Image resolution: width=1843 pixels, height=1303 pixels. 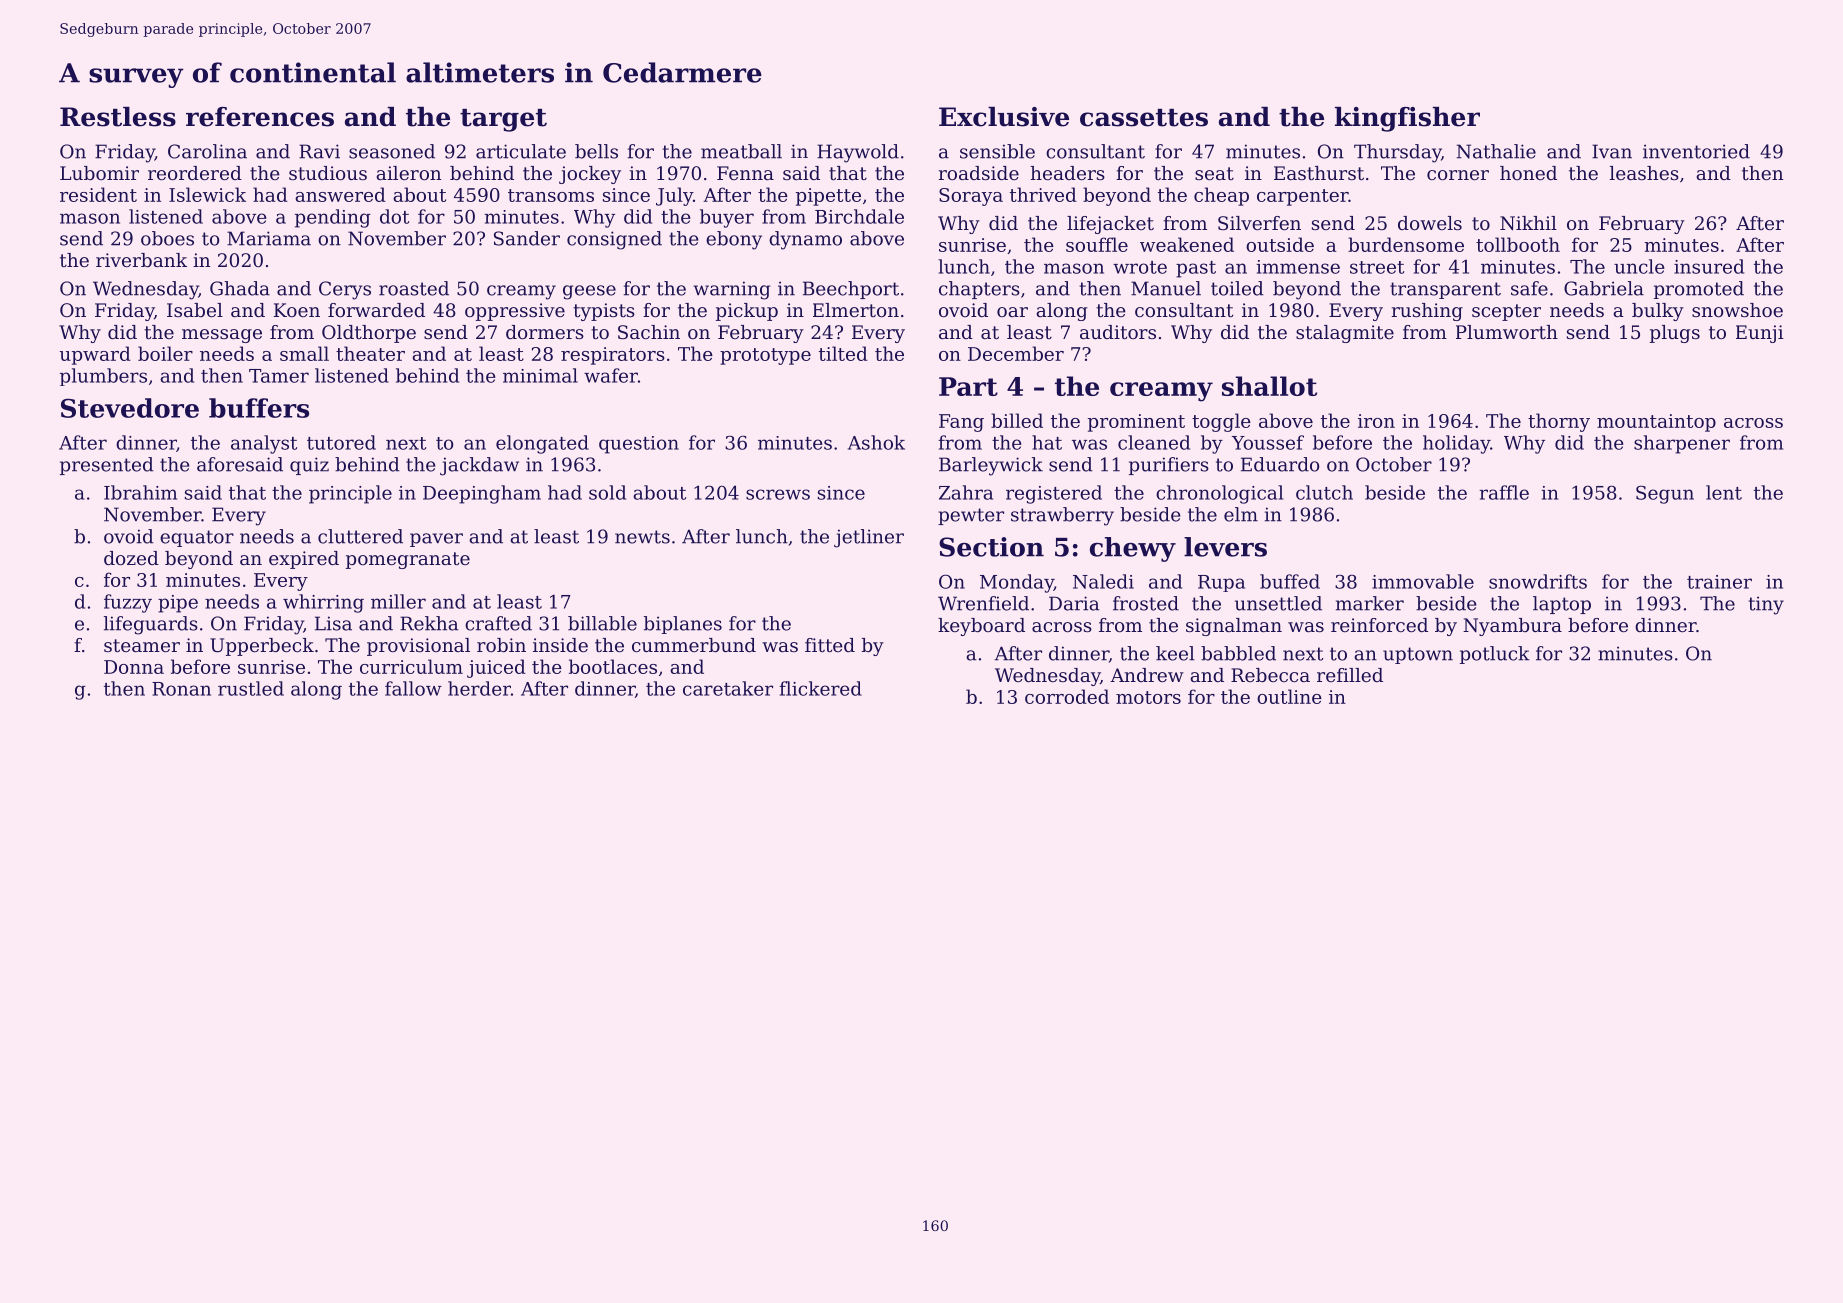 What do you see at coordinates (197, 538) in the screenshot?
I see `equator` at bounding box center [197, 538].
